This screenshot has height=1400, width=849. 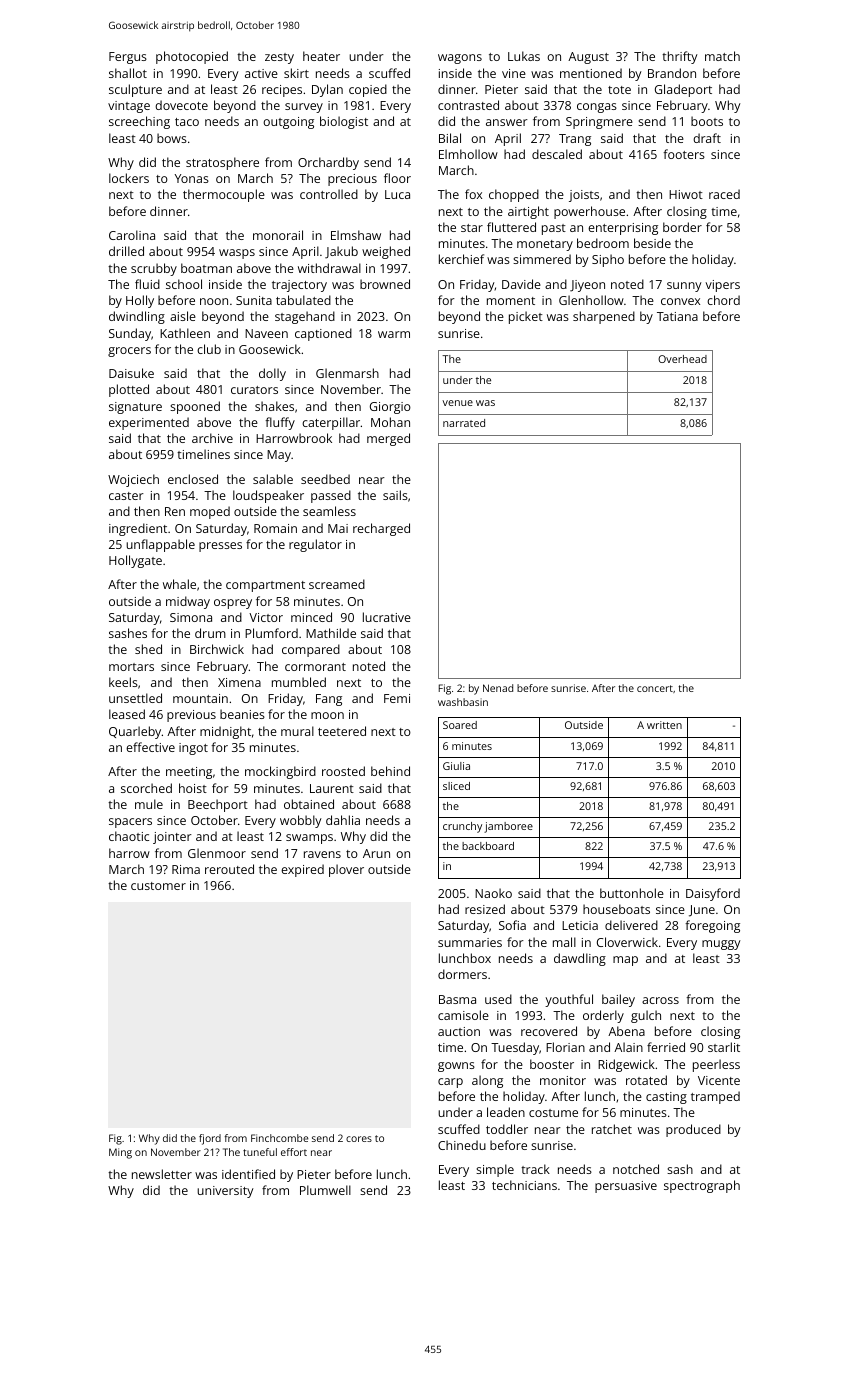 I want to click on Overhead, so click(x=682, y=359).
